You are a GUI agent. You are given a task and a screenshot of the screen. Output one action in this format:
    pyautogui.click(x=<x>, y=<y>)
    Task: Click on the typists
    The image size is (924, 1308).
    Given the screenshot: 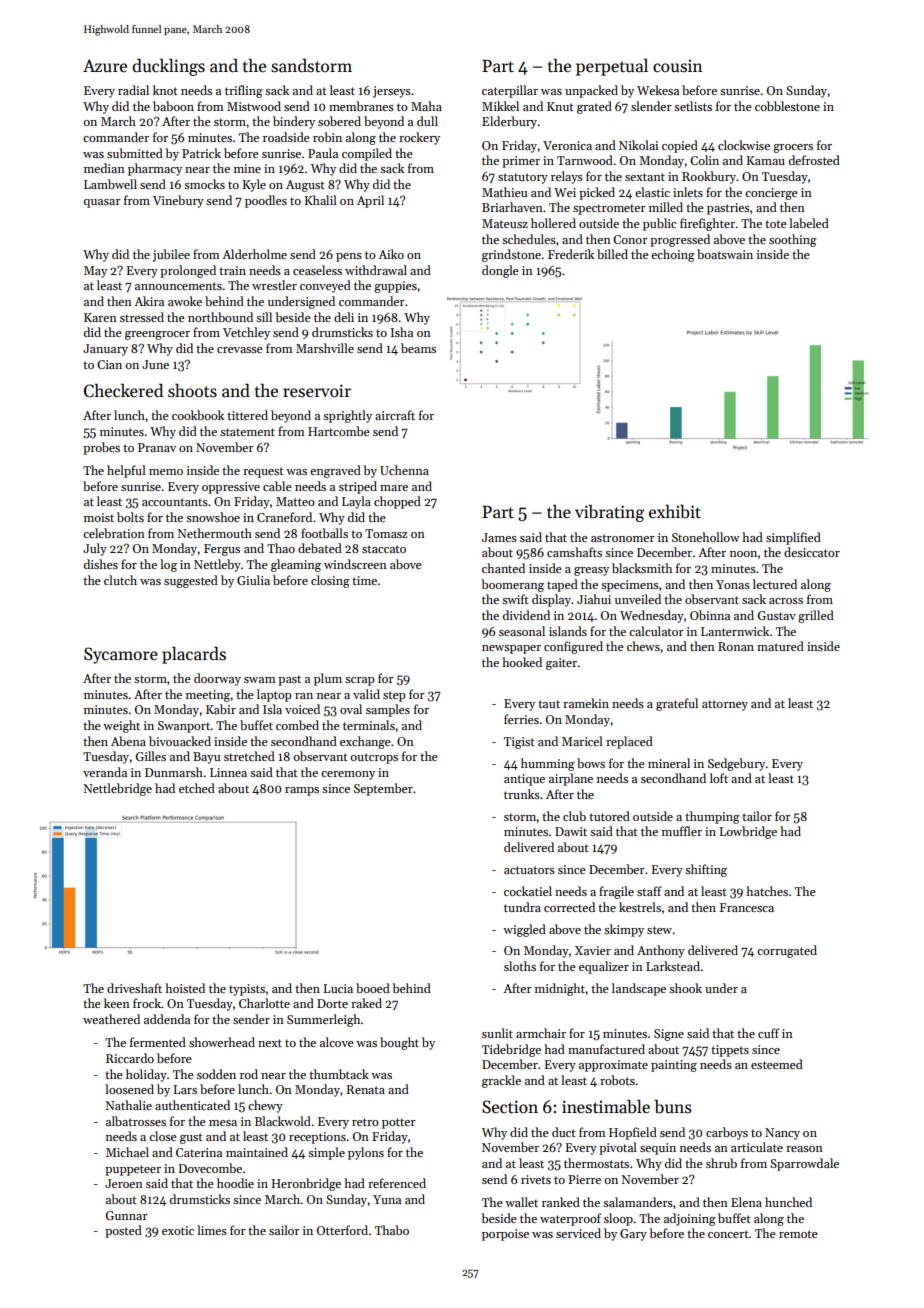 What is the action you would take?
    pyautogui.click(x=247, y=990)
